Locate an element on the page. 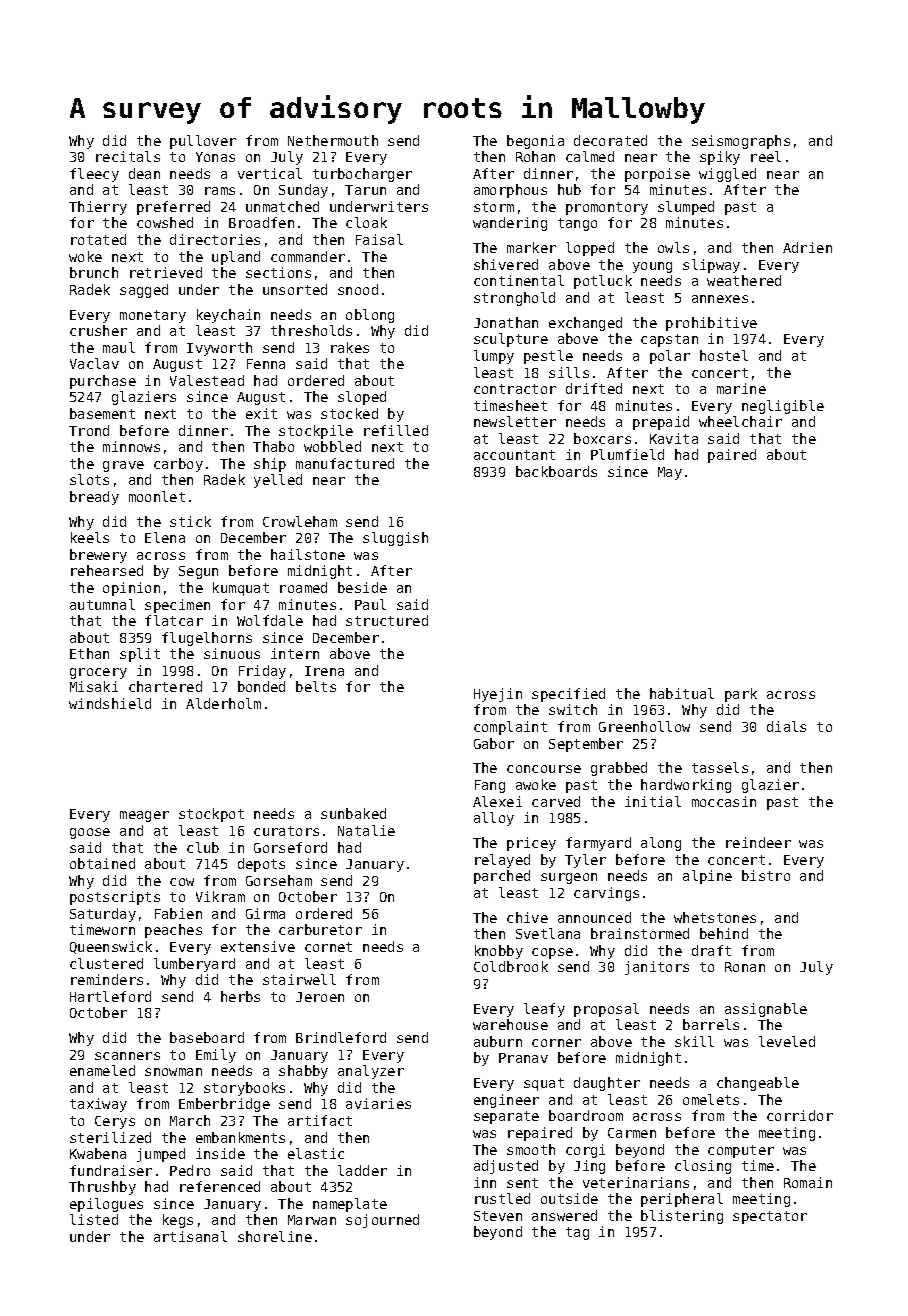 The width and height of the image is (908, 1316). pullover is located at coordinates (203, 142).
